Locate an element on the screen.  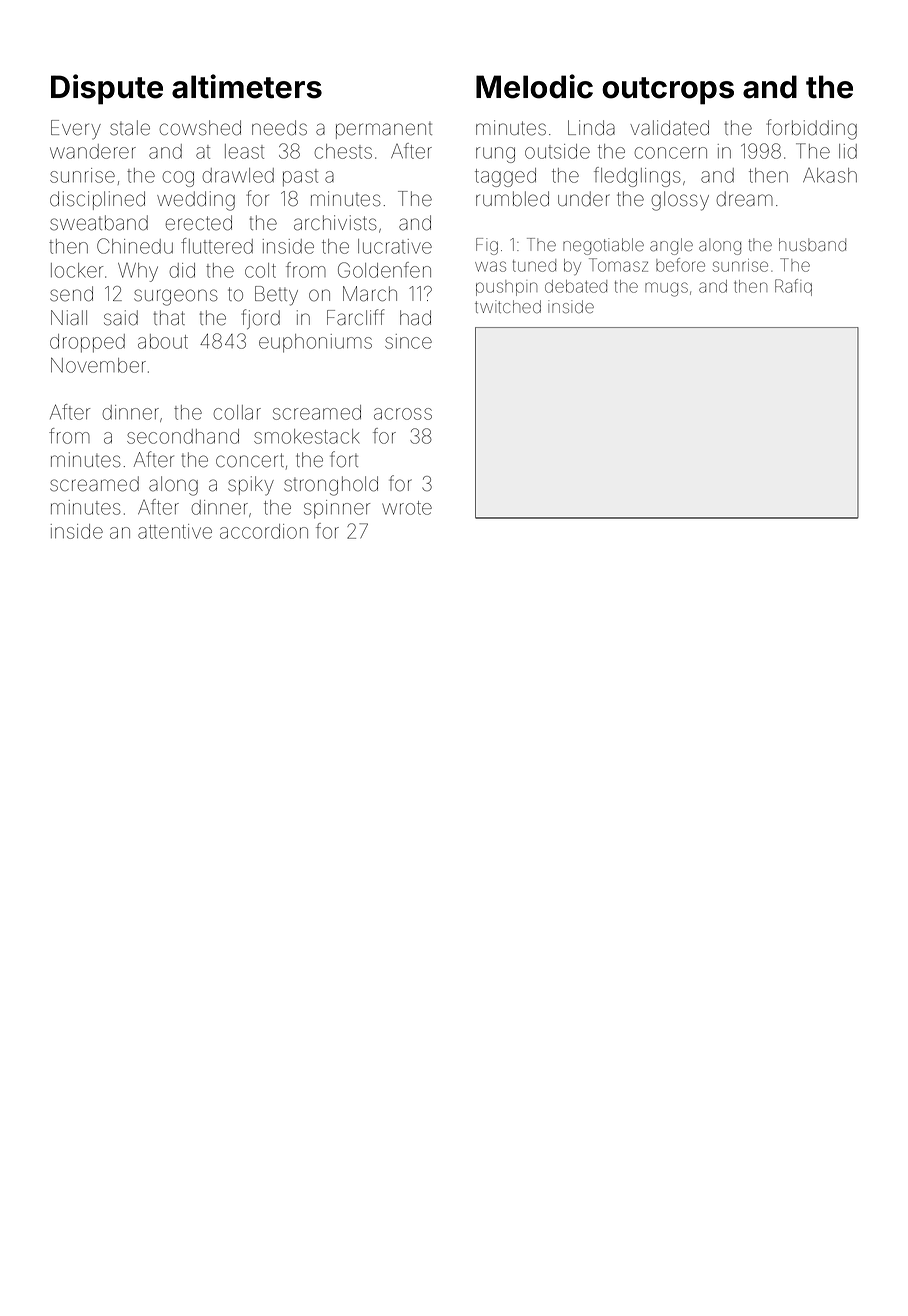
chests is located at coordinates (343, 151).
